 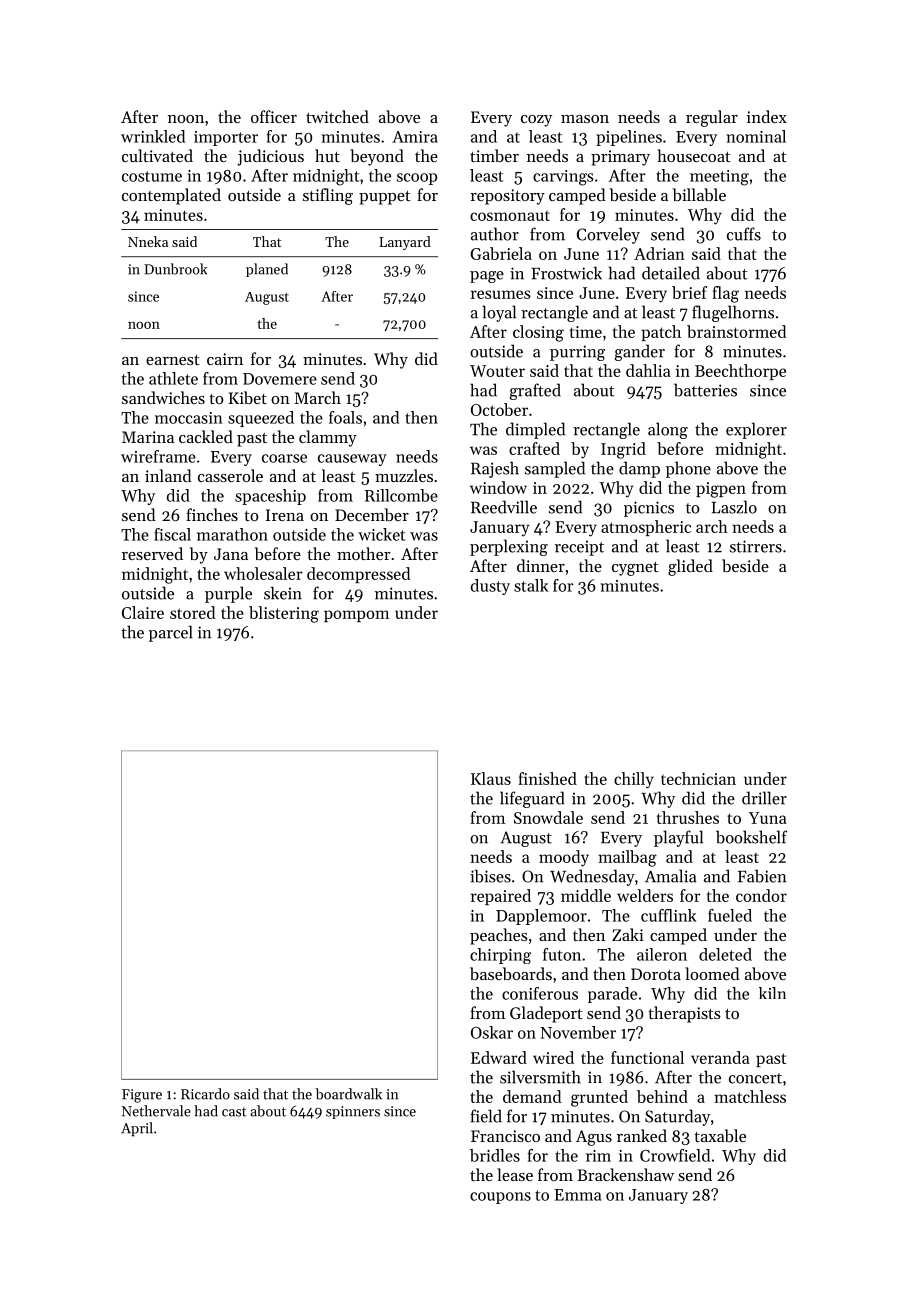 What do you see at coordinates (212, 514) in the screenshot?
I see `finches` at bounding box center [212, 514].
